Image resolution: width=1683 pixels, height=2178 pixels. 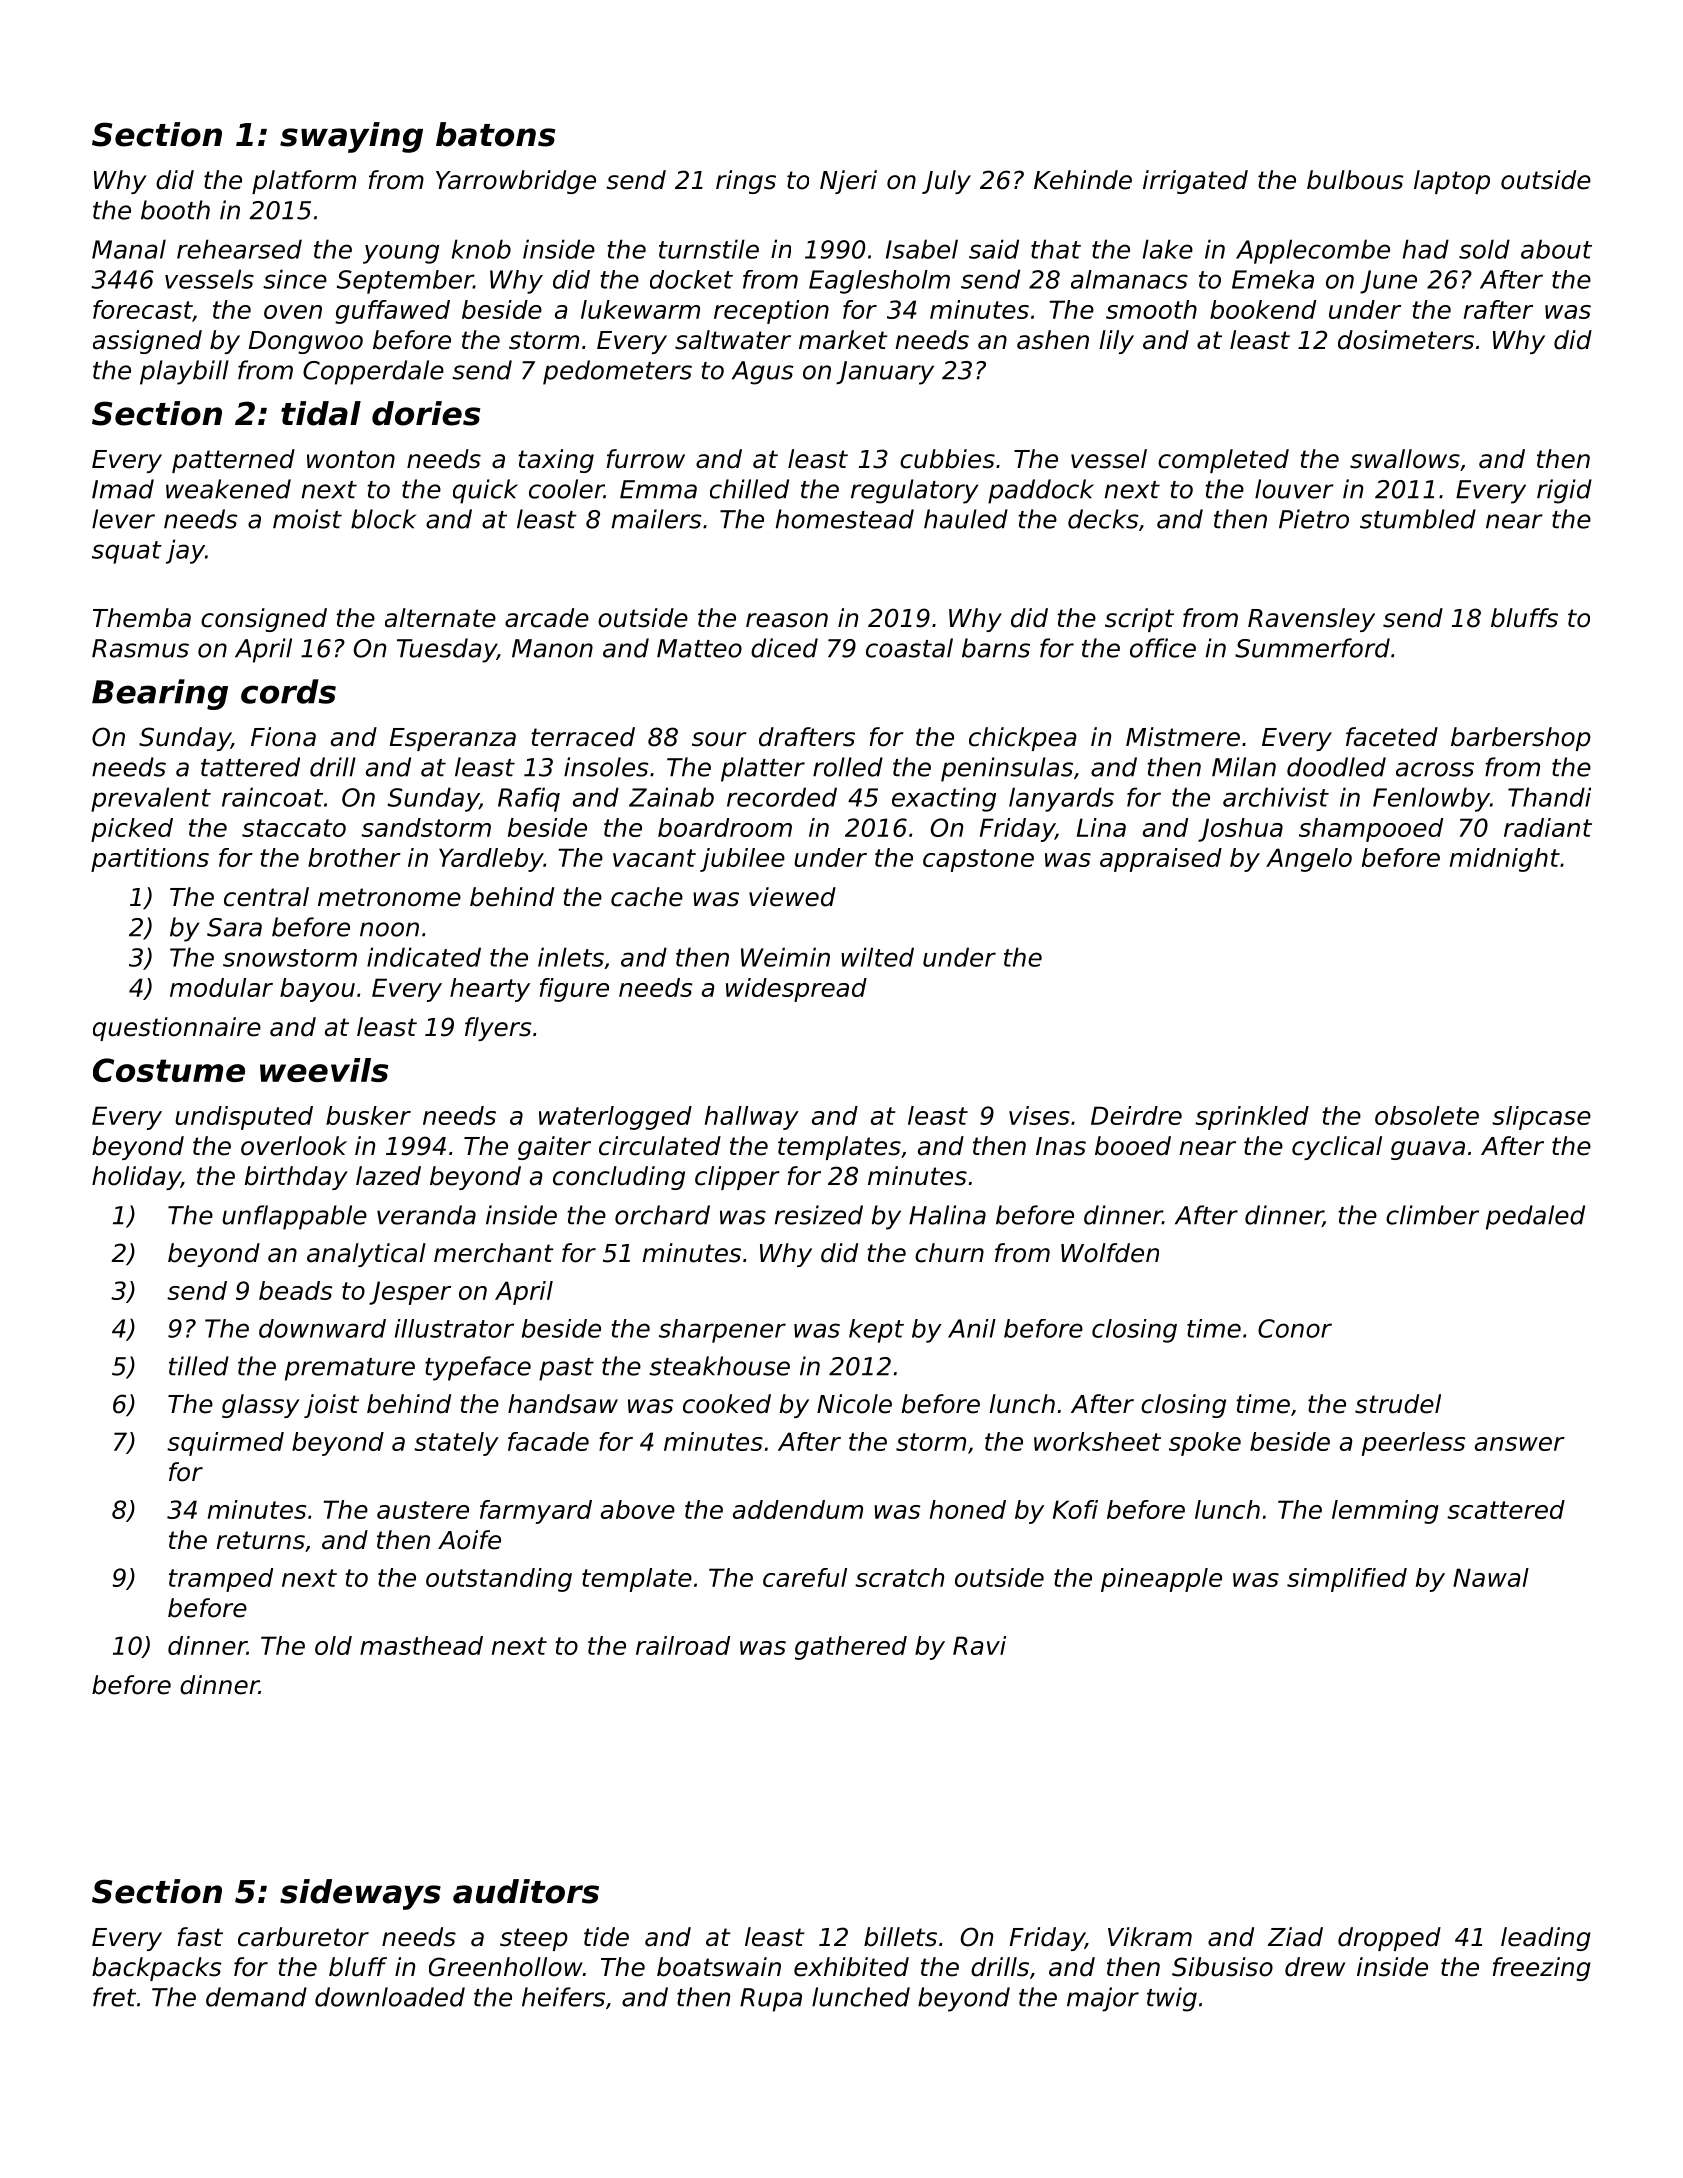 What do you see at coordinates (1491, 1577) in the document?
I see `Nawal` at bounding box center [1491, 1577].
